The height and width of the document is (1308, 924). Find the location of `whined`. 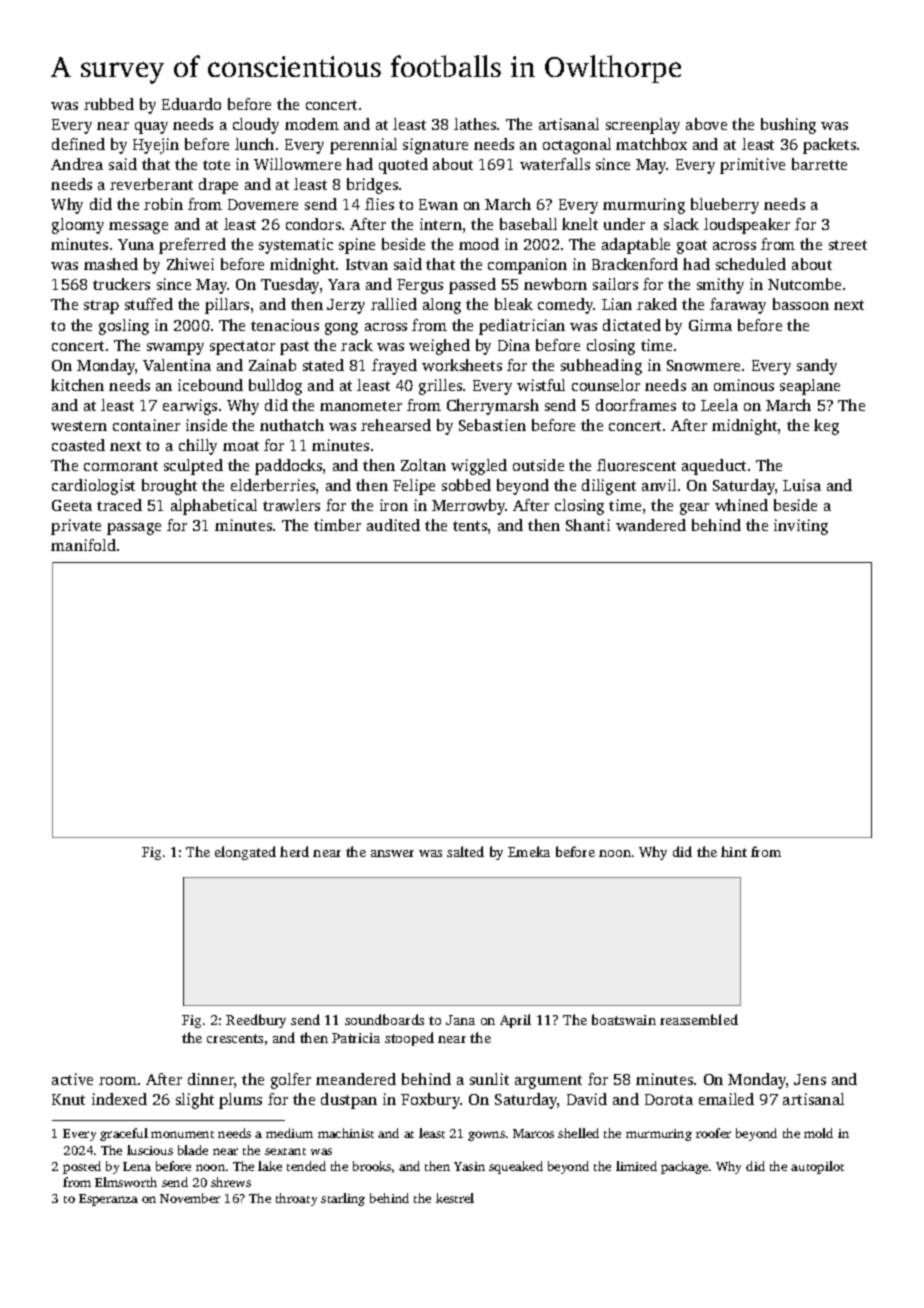

whined is located at coordinates (741, 505).
